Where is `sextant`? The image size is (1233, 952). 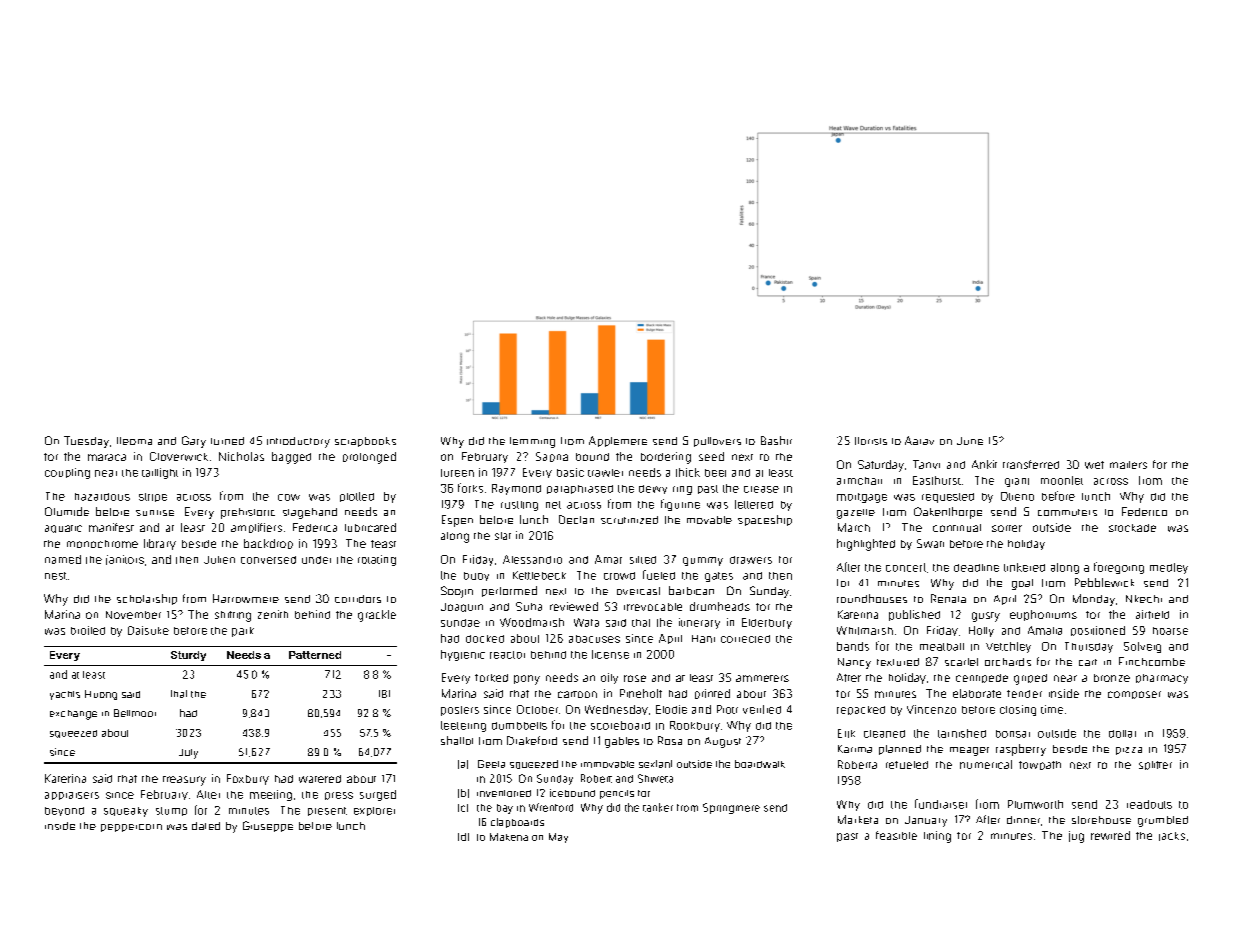
sextant is located at coordinates (655, 764).
